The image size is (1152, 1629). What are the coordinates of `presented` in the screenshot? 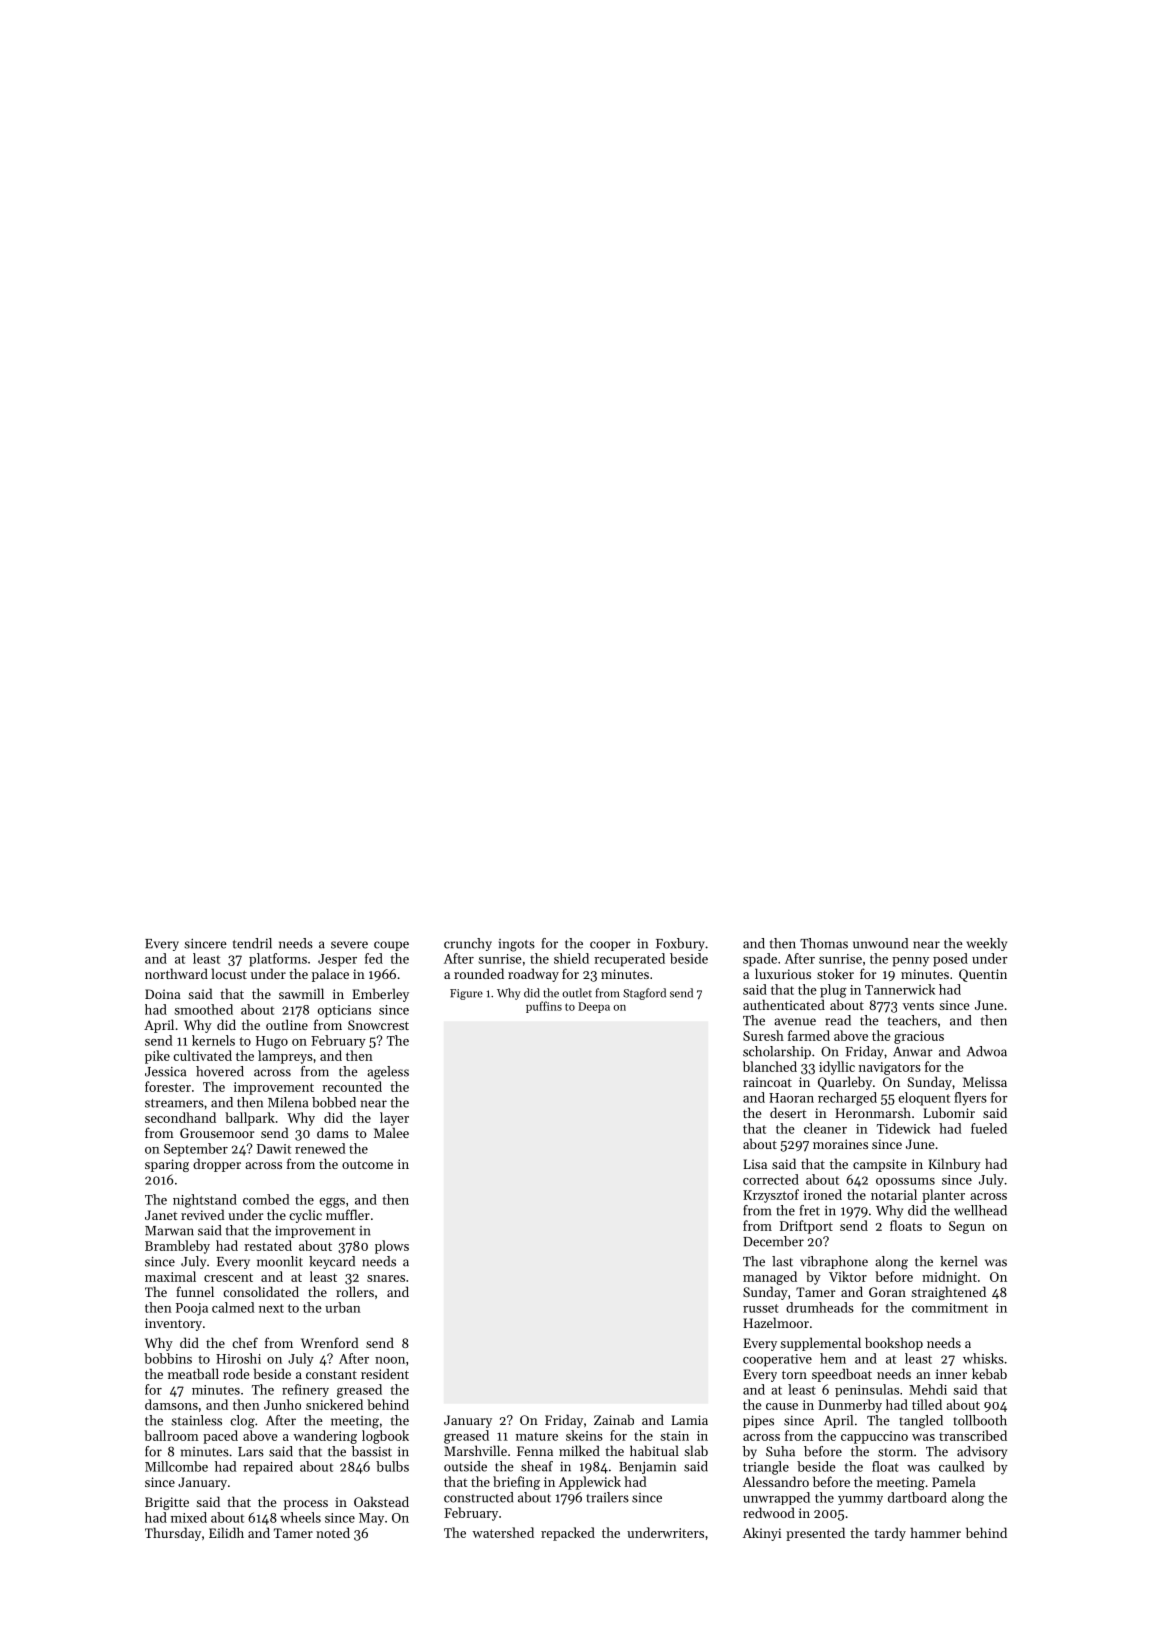 It's located at (815, 1534).
